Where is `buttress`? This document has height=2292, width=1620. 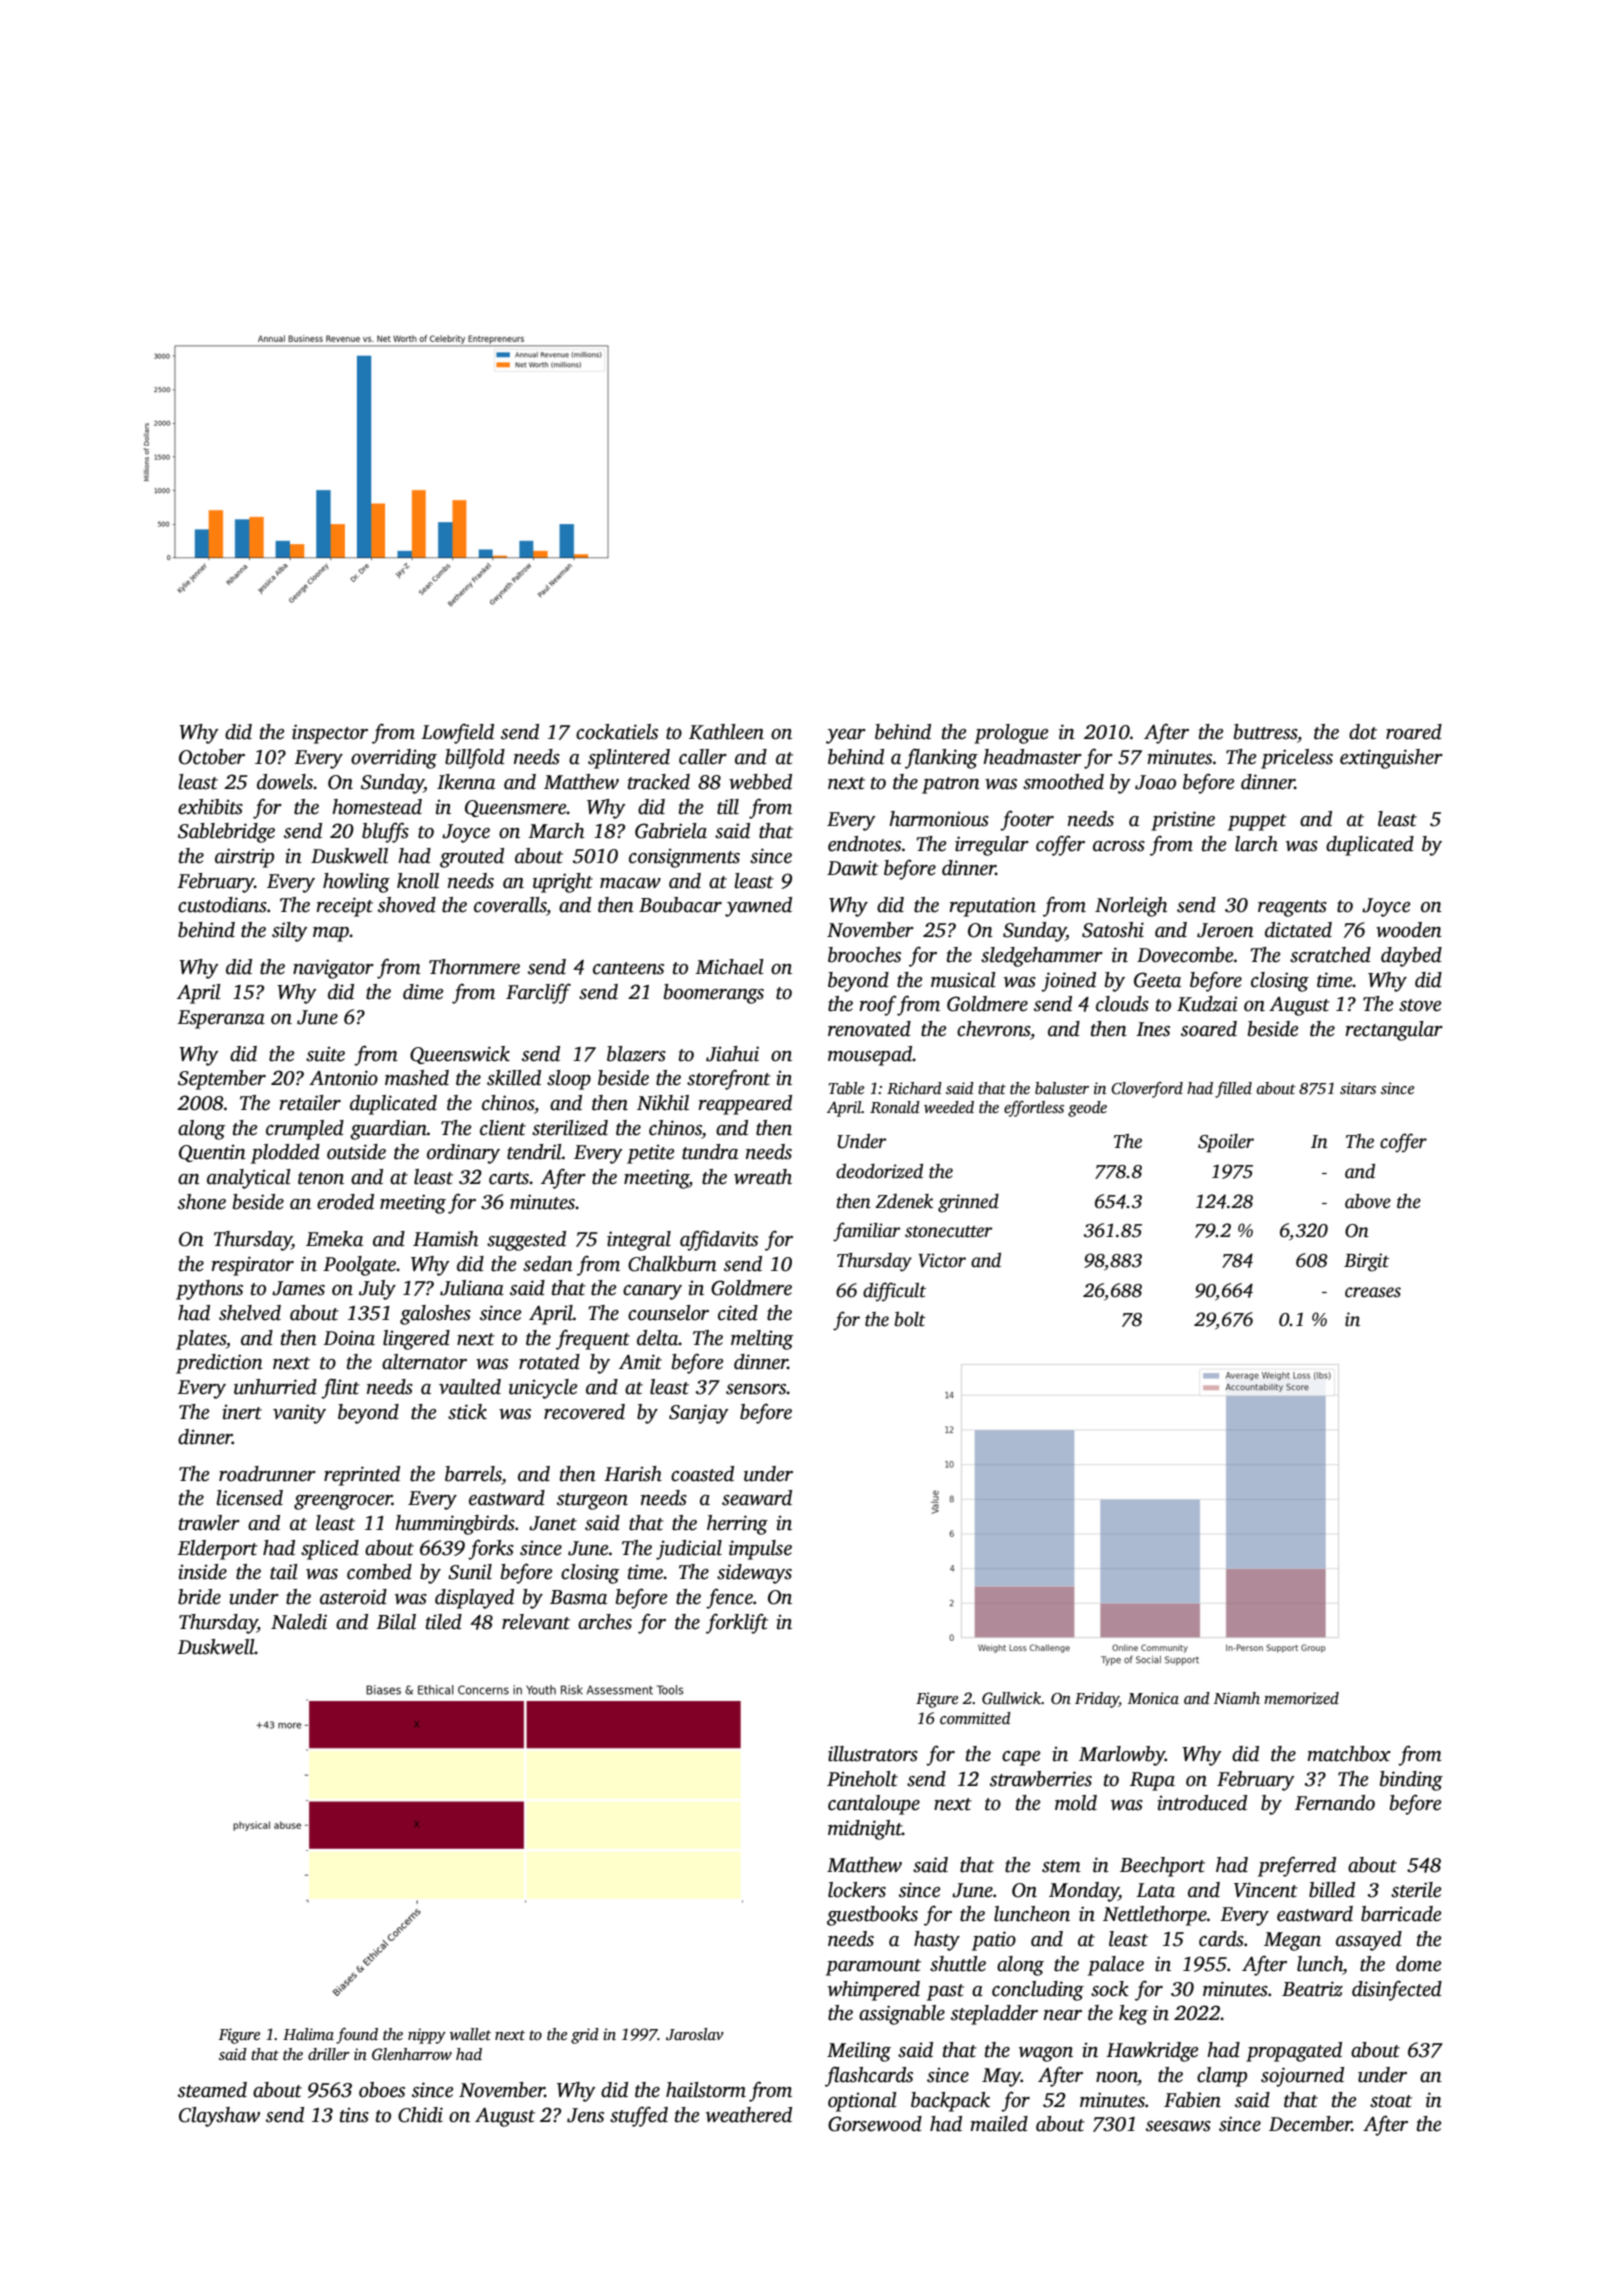
buttress is located at coordinates (1265, 732).
